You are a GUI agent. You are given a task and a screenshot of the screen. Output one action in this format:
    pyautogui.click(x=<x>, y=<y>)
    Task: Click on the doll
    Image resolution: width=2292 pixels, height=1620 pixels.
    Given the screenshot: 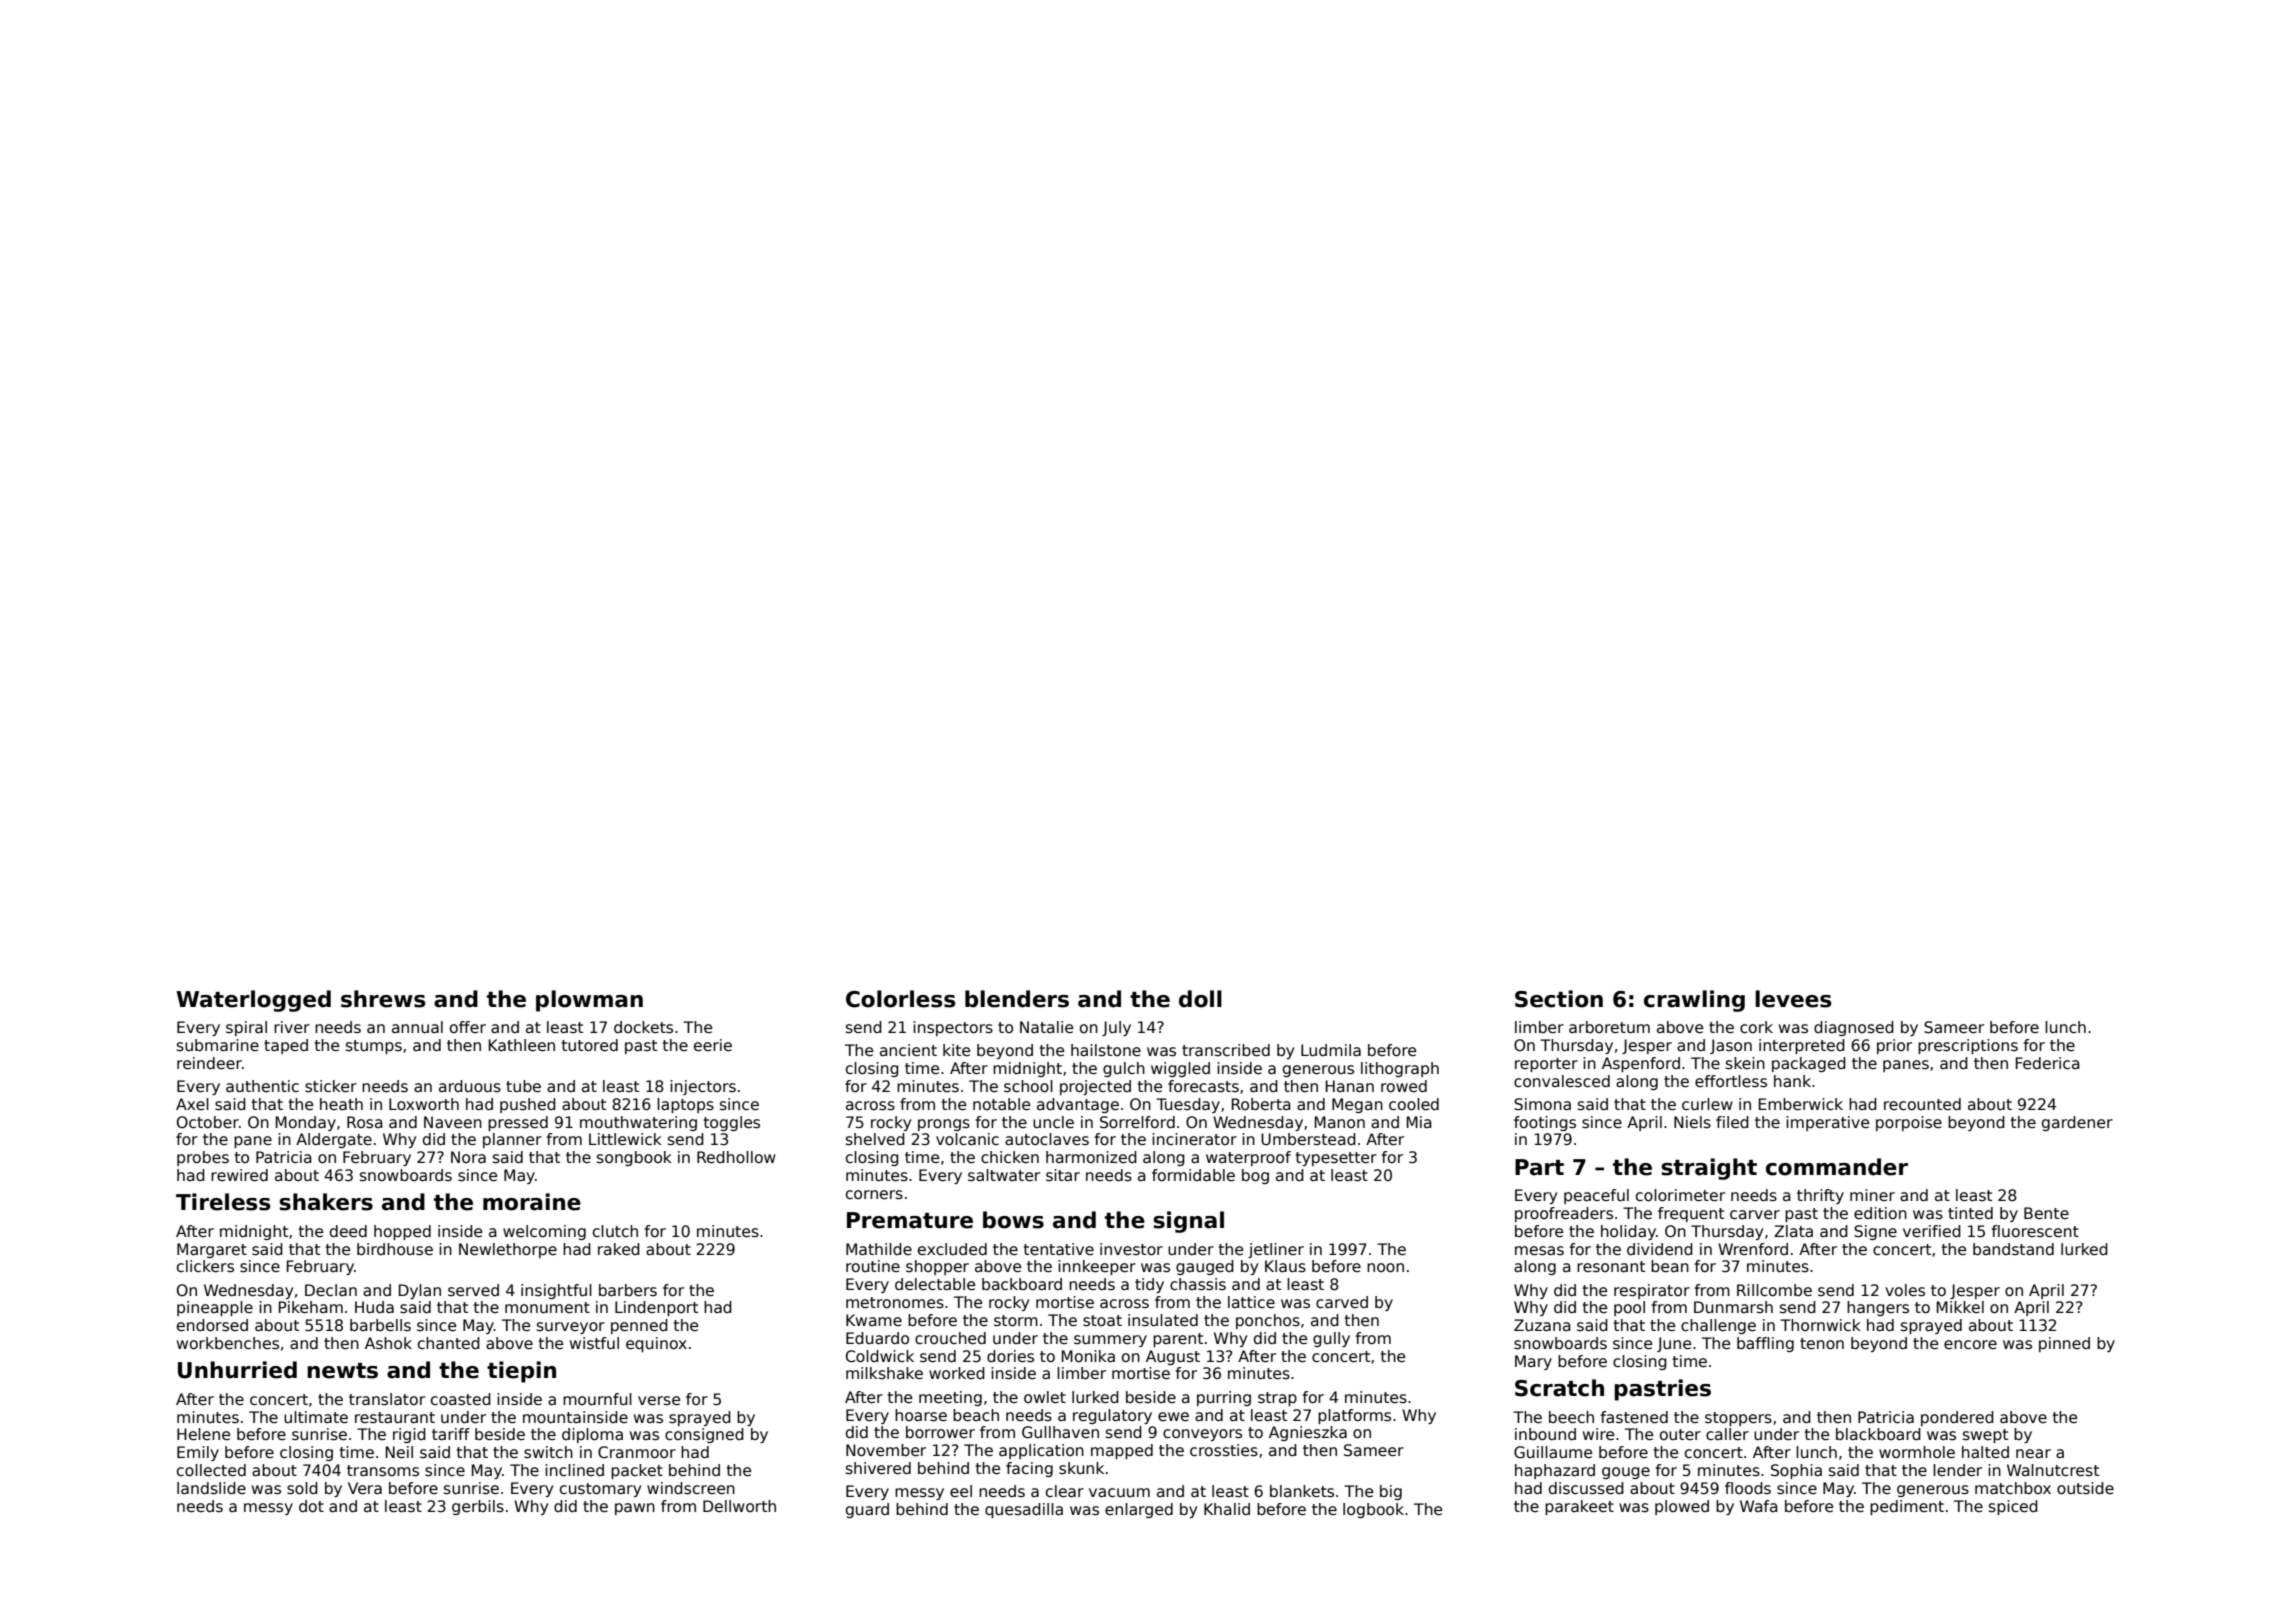 What is the action you would take?
    pyautogui.click(x=1200, y=999)
